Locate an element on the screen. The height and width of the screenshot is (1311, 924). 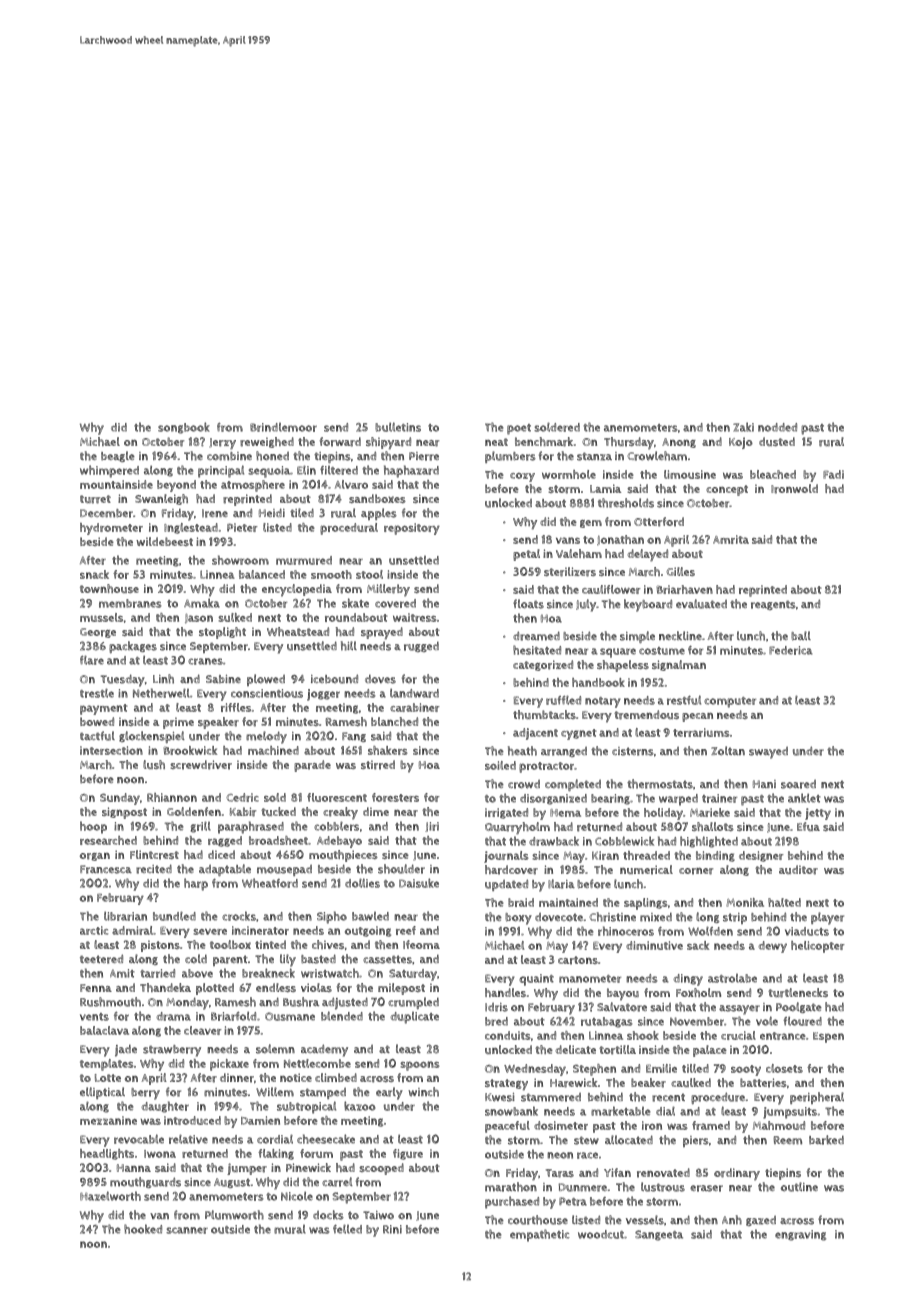
Rini is located at coordinates (392, 1229).
